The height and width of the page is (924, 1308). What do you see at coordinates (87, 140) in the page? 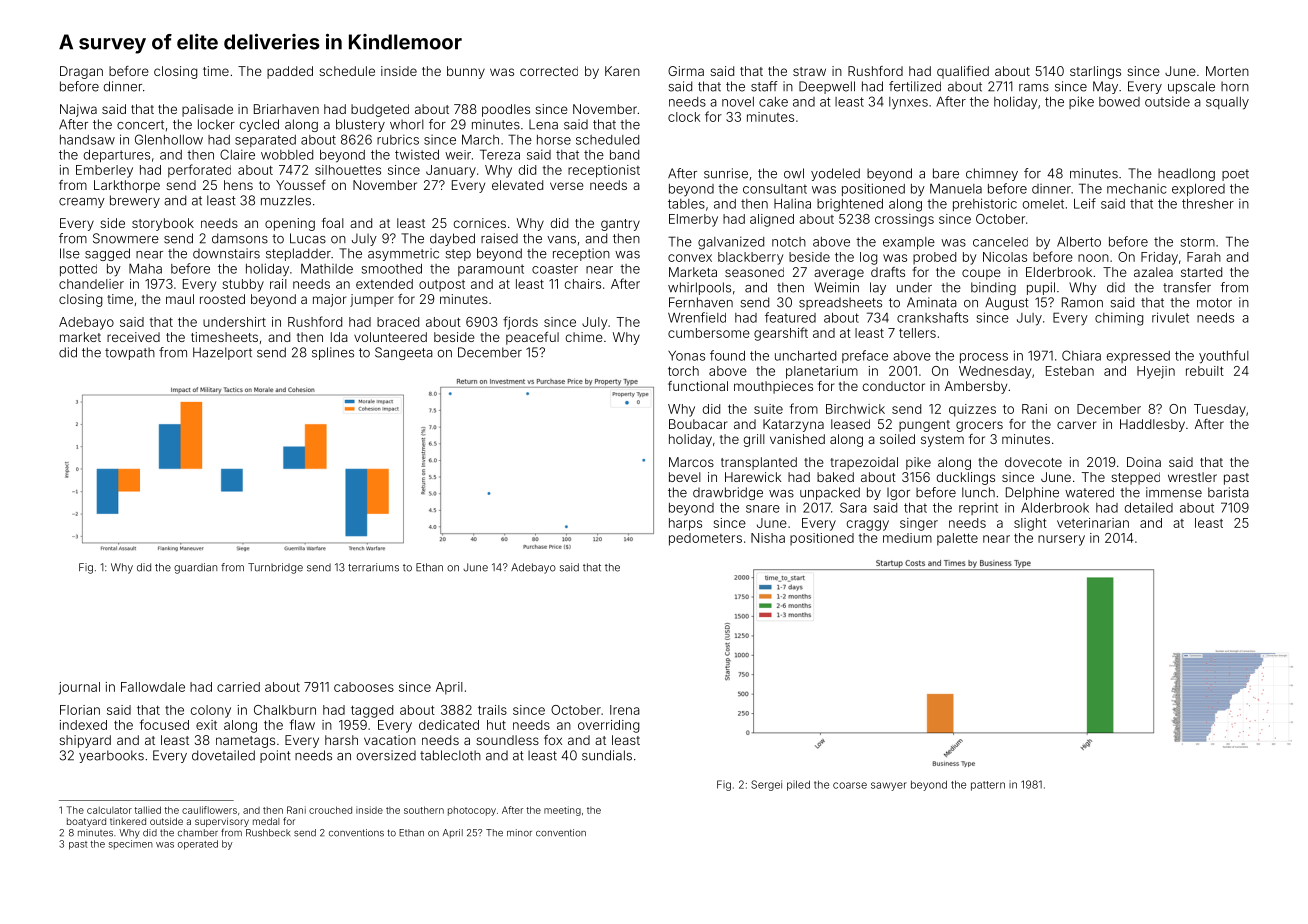
I see `handsaw` at bounding box center [87, 140].
